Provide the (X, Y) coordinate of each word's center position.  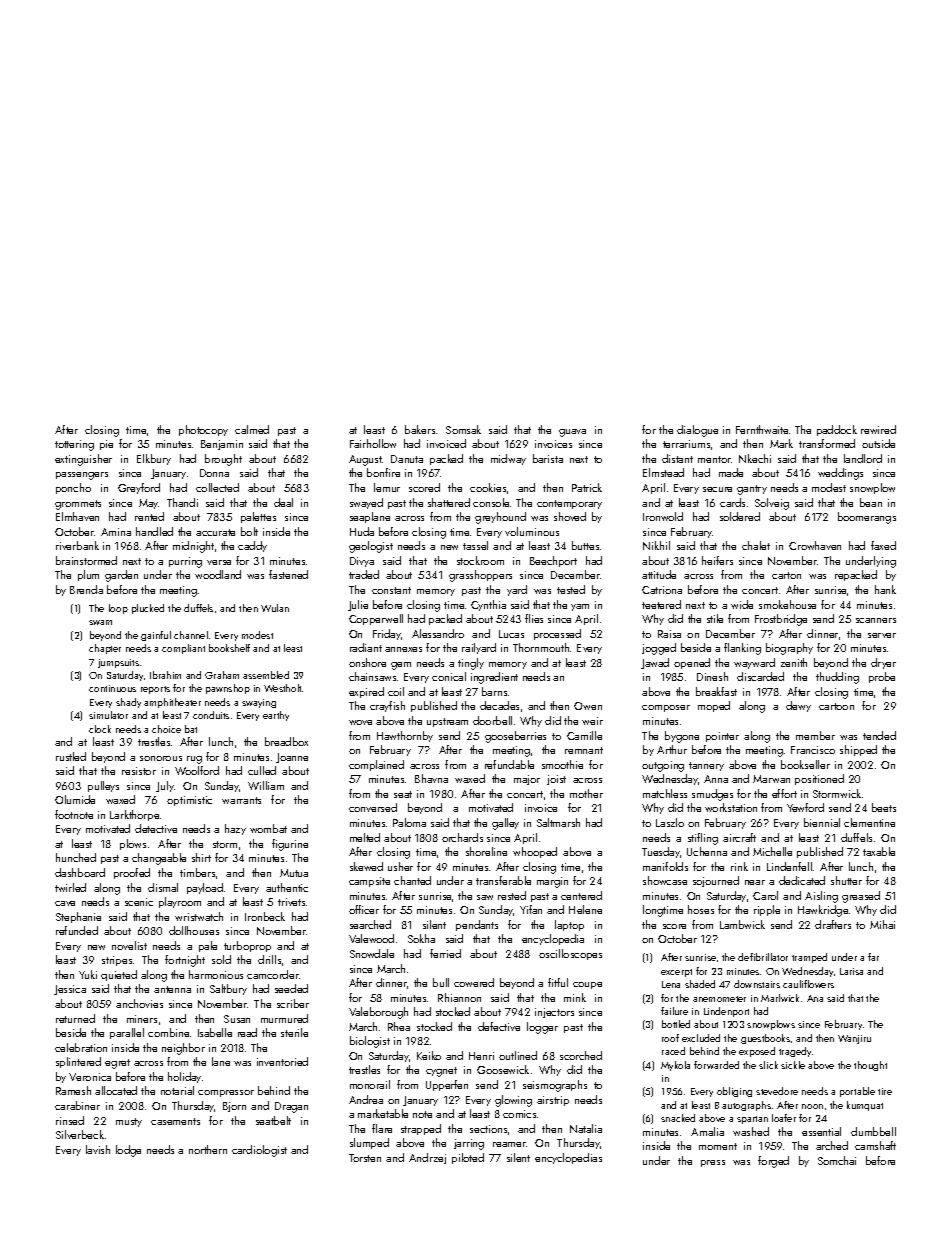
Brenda (86, 589)
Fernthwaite (762, 429)
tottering (74, 445)
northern (208, 1149)
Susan (237, 1019)
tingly (471, 664)
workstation (731, 807)
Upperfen (447, 1085)
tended (879, 735)
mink (575, 997)
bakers (420, 429)
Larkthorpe (134, 815)
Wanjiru (854, 1039)
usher (400, 866)
